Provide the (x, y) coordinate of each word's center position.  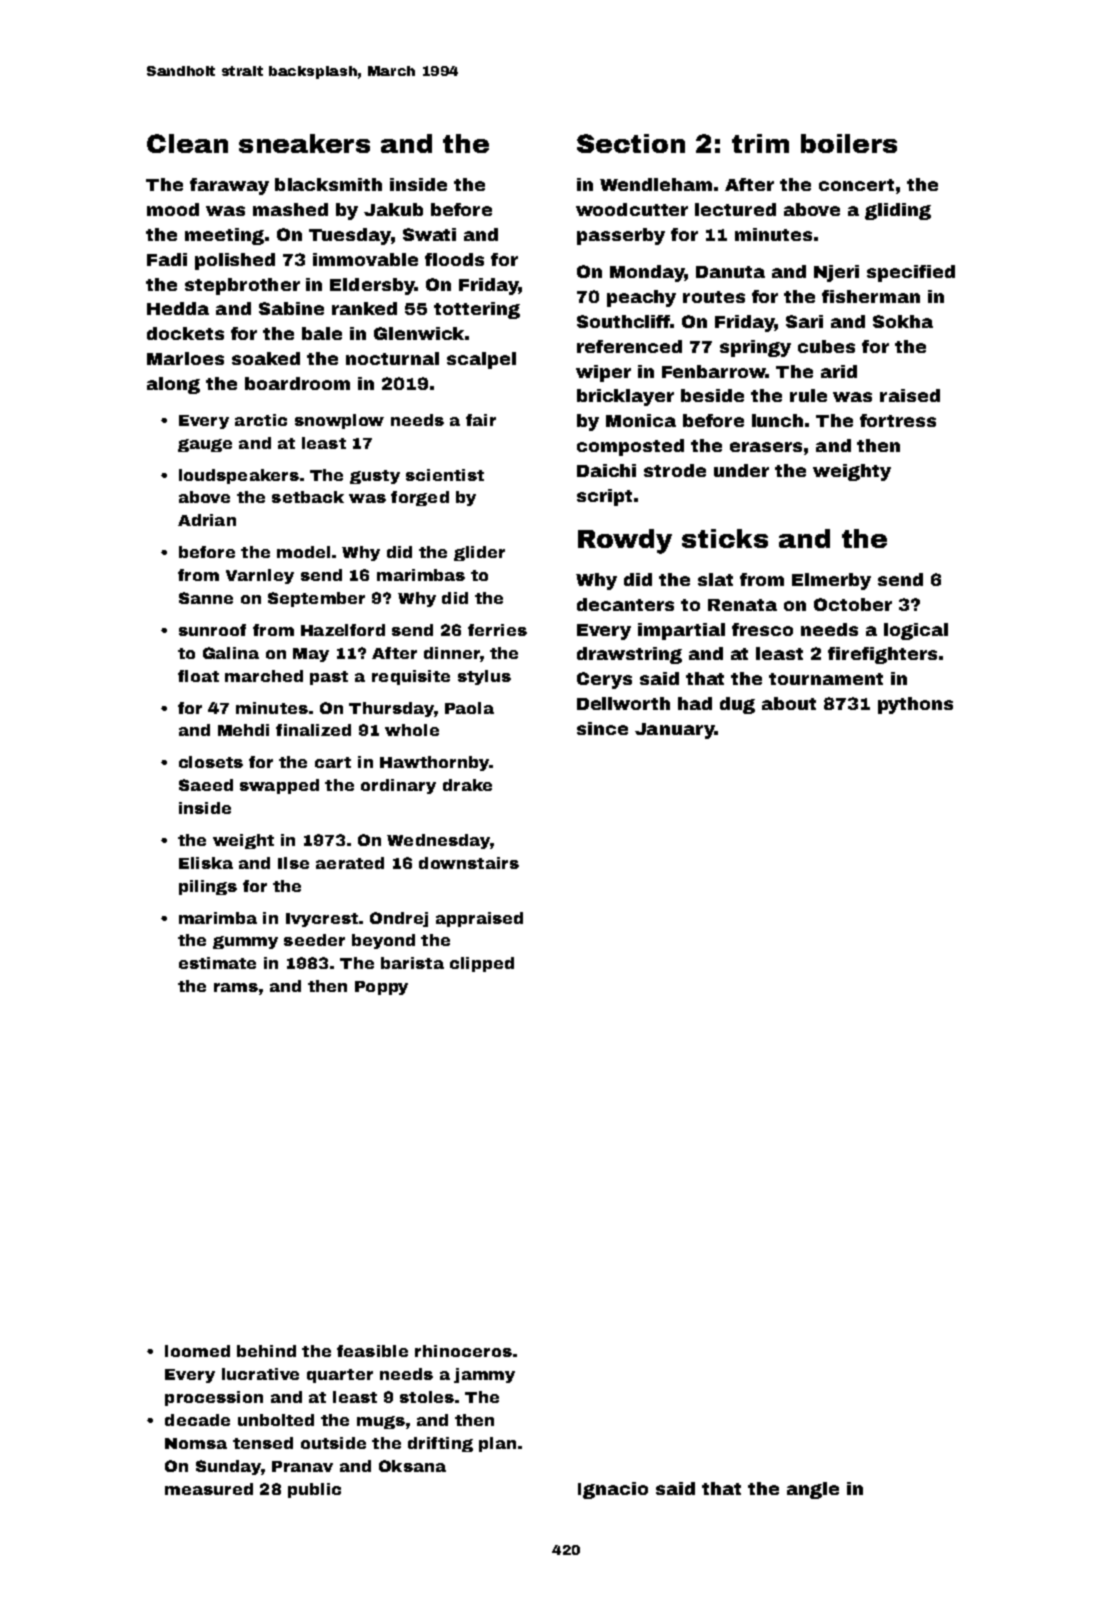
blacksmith (328, 184)
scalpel (481, 360)
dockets (185, 333)
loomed (197, 1351)
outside (333, 1443)
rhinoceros (463, 1351)
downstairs (469, 863)
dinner (452, 653)
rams (236, 987)
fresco (762, 629)
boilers (849, 143)
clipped (482, 964)
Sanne (206, 598)
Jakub (393, 209)
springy (755, 348)
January (675, 731)
